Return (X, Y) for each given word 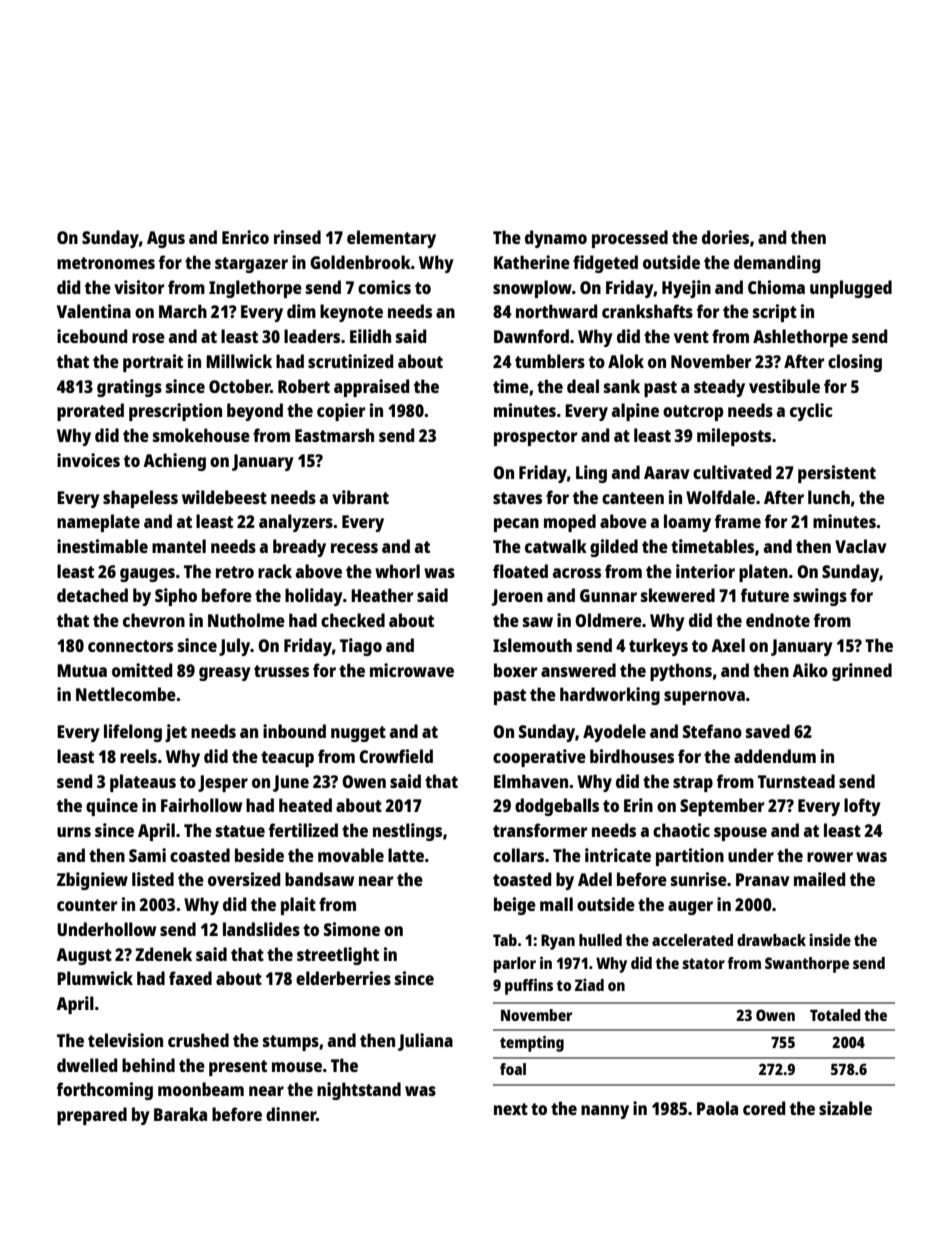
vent (691, 337)
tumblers (550, 361)
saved (768, 731)
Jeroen (517, 597)
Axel (728, 645)
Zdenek (163, 954)
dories (725, 237)
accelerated (692, 940)
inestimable (102, 546)
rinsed (297, 237)
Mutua (82, 670)
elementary (391, 239)
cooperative (539, 758)
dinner (291, 1114)
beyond (255, 412)
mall (556, 904)
